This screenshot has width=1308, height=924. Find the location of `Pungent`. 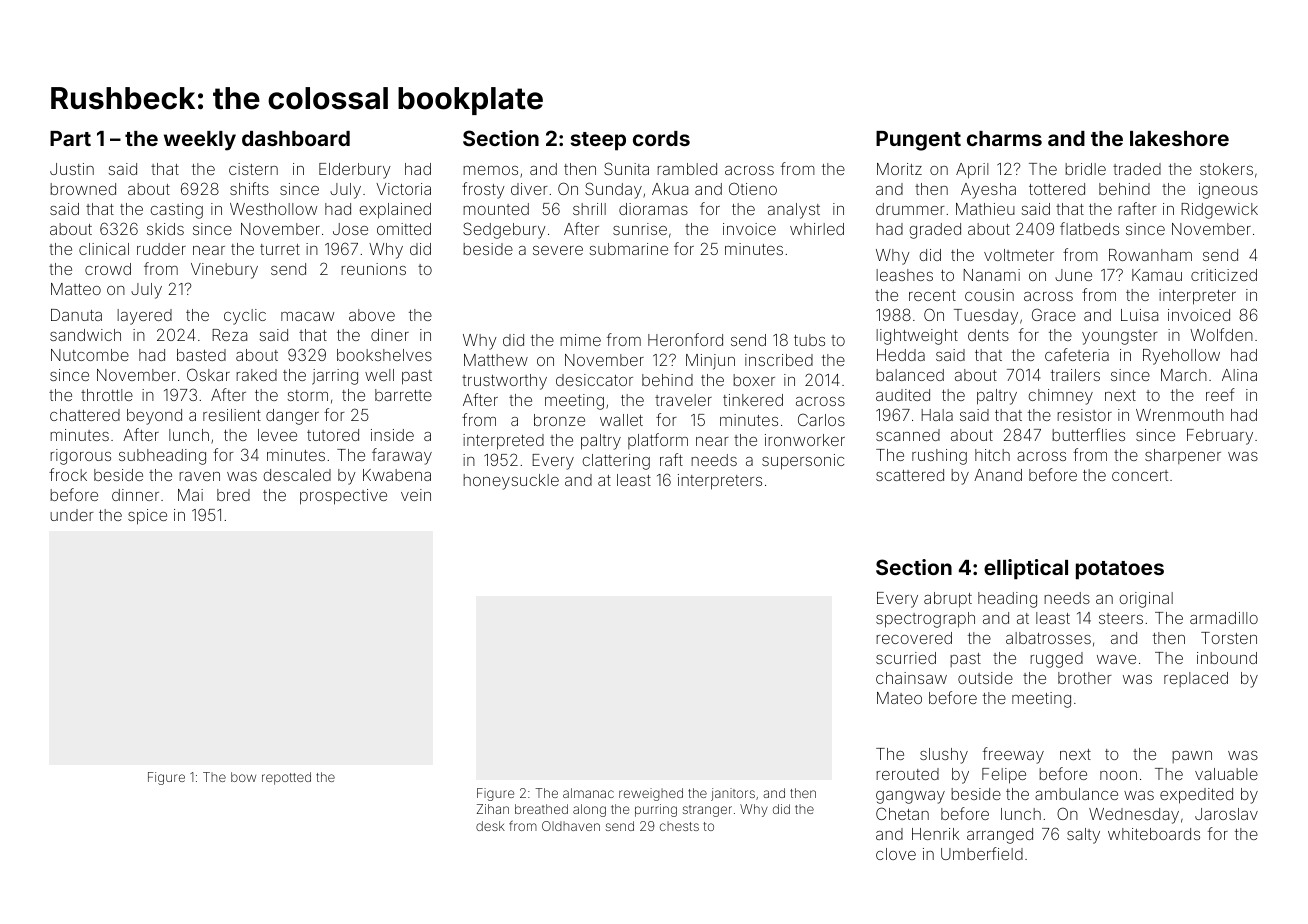

Pungent is located at coordinates (918, 141).
